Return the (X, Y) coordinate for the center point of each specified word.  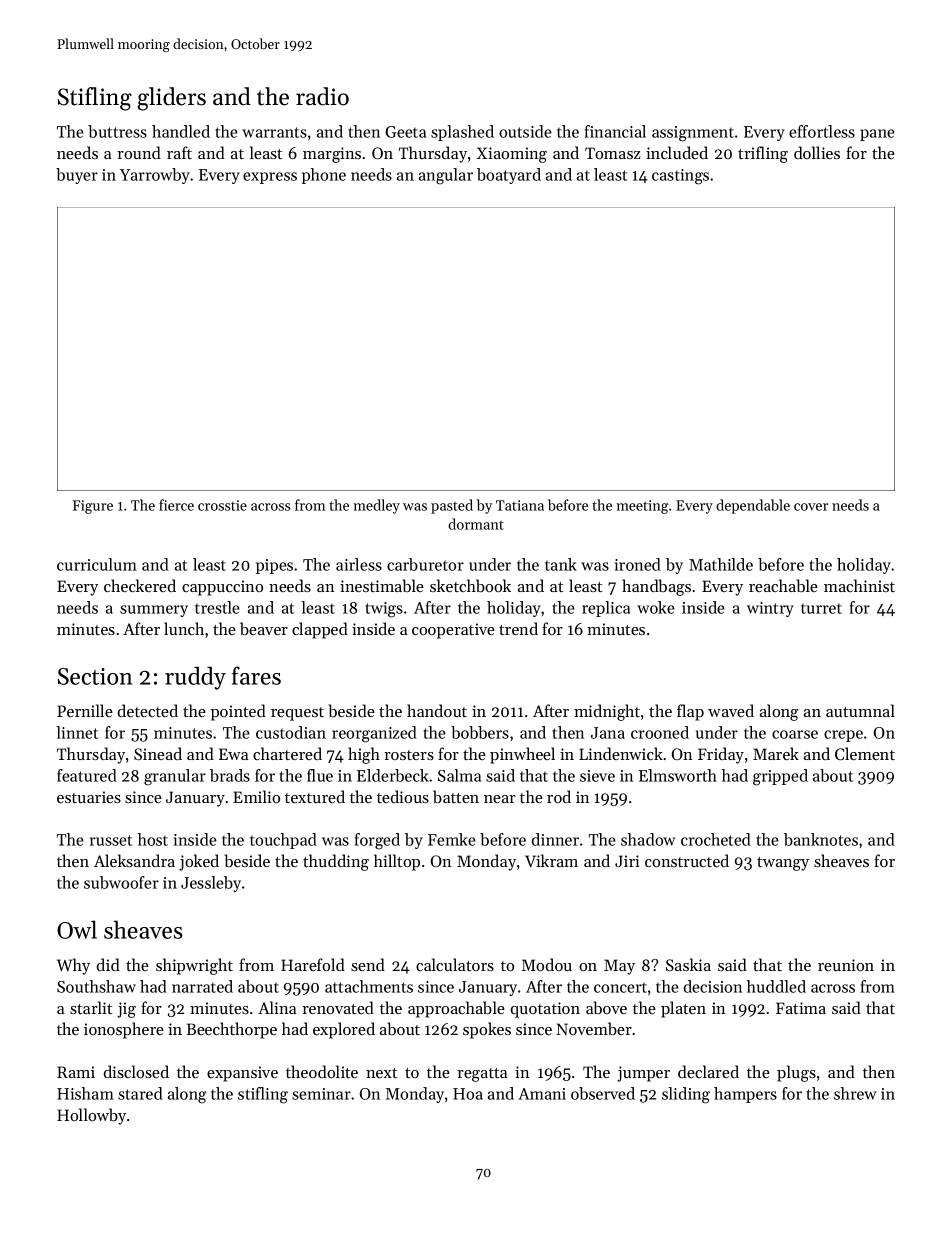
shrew (855, 1093)
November (594, 1028)
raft (179, 152)
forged (377, 841)
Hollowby (91, 1116)
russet (111, 840)
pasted (452, 506)
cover (811, 507)
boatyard (509, 176)
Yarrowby (155, 176)
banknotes (821, 839)
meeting (642, 507)
